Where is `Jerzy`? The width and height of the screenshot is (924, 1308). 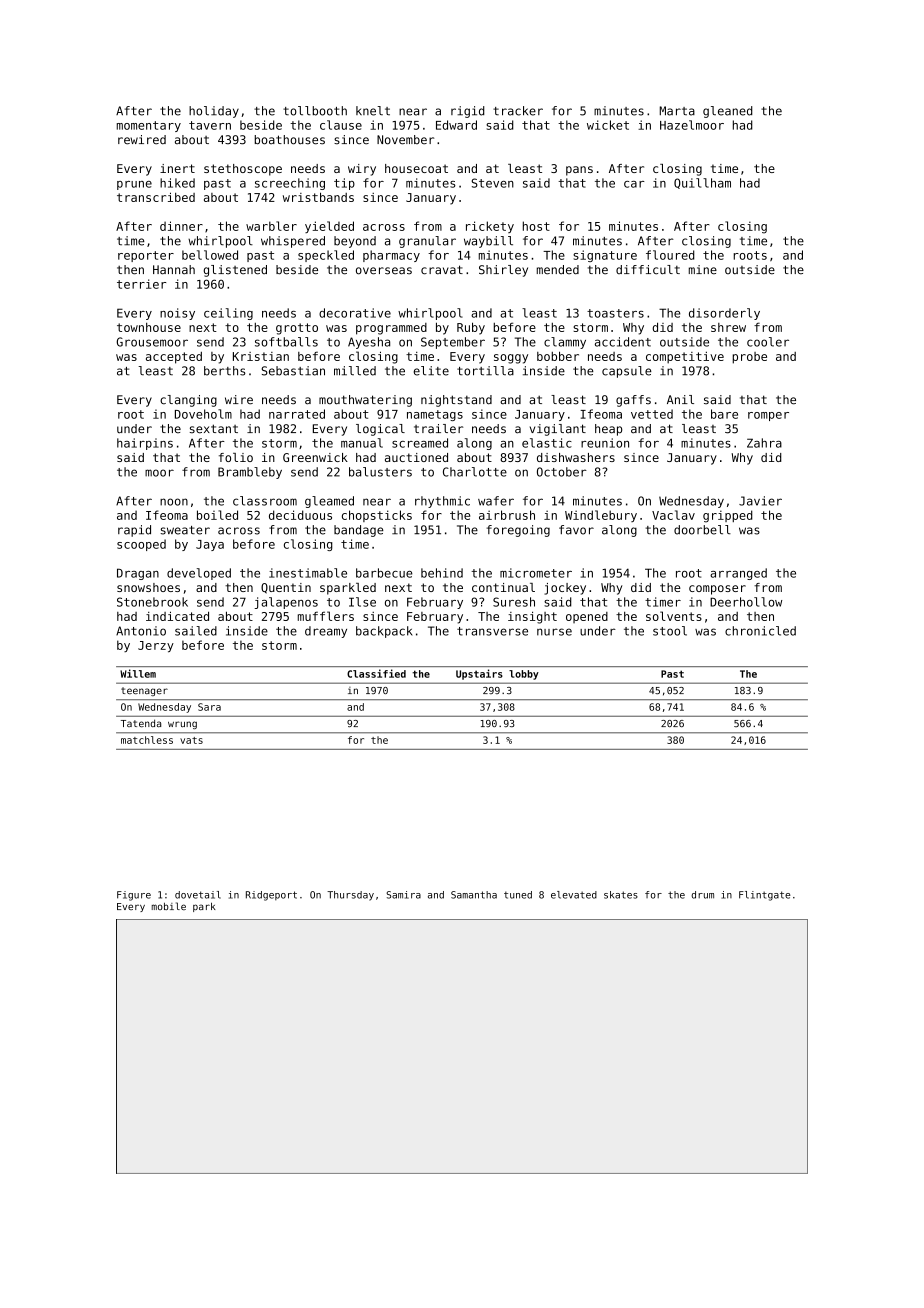
Jerzy is located at coordinates (156, 647).
